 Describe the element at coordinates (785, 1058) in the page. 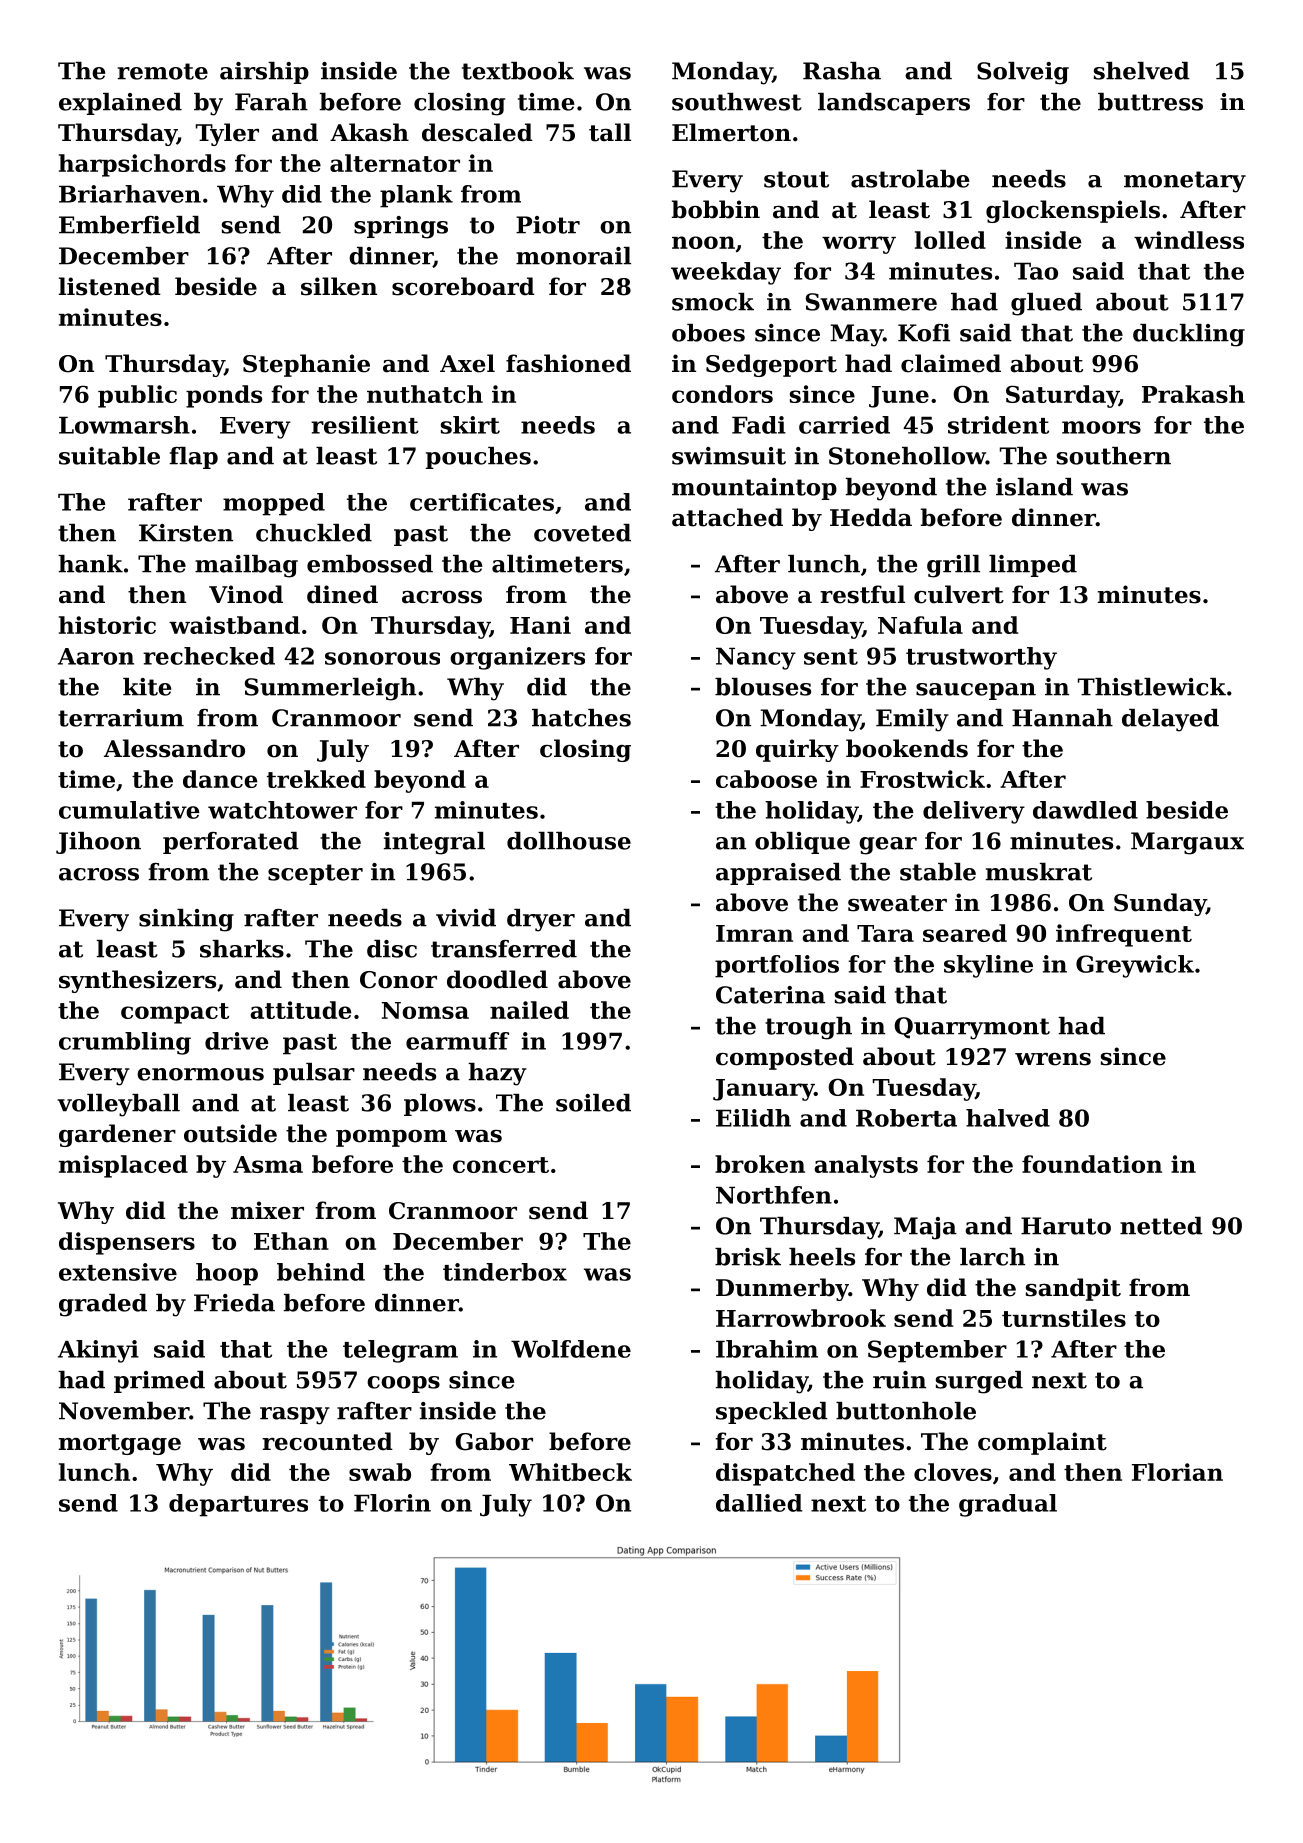

I see `composted` at that location.
